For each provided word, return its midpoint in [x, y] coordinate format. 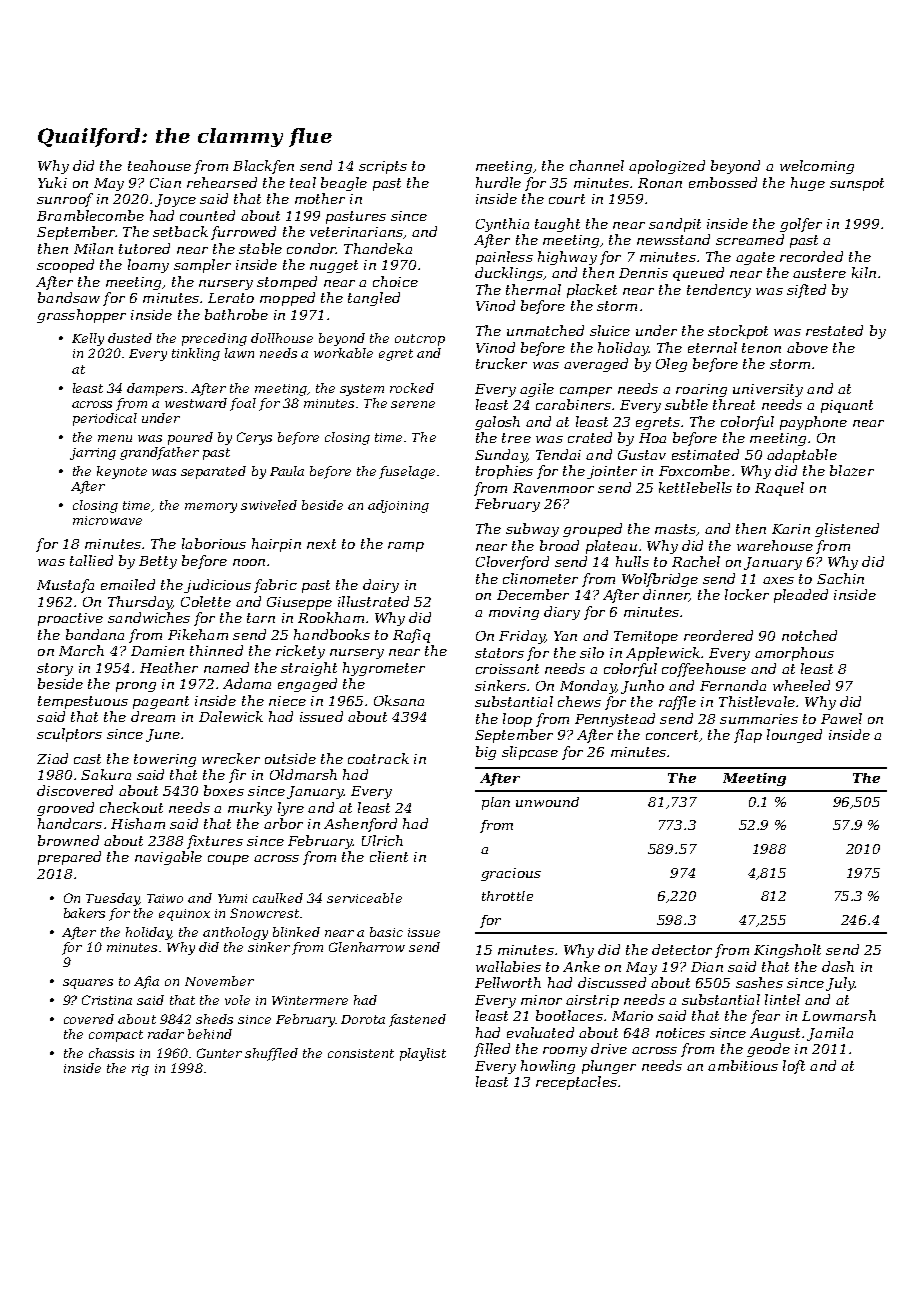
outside [290, 758]
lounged [794, 736]
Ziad [52, 758]
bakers [84, 913]
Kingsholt [787, 951]
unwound [547, 802]
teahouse [159, 165]
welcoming [817, 167]
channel [597, 165]
